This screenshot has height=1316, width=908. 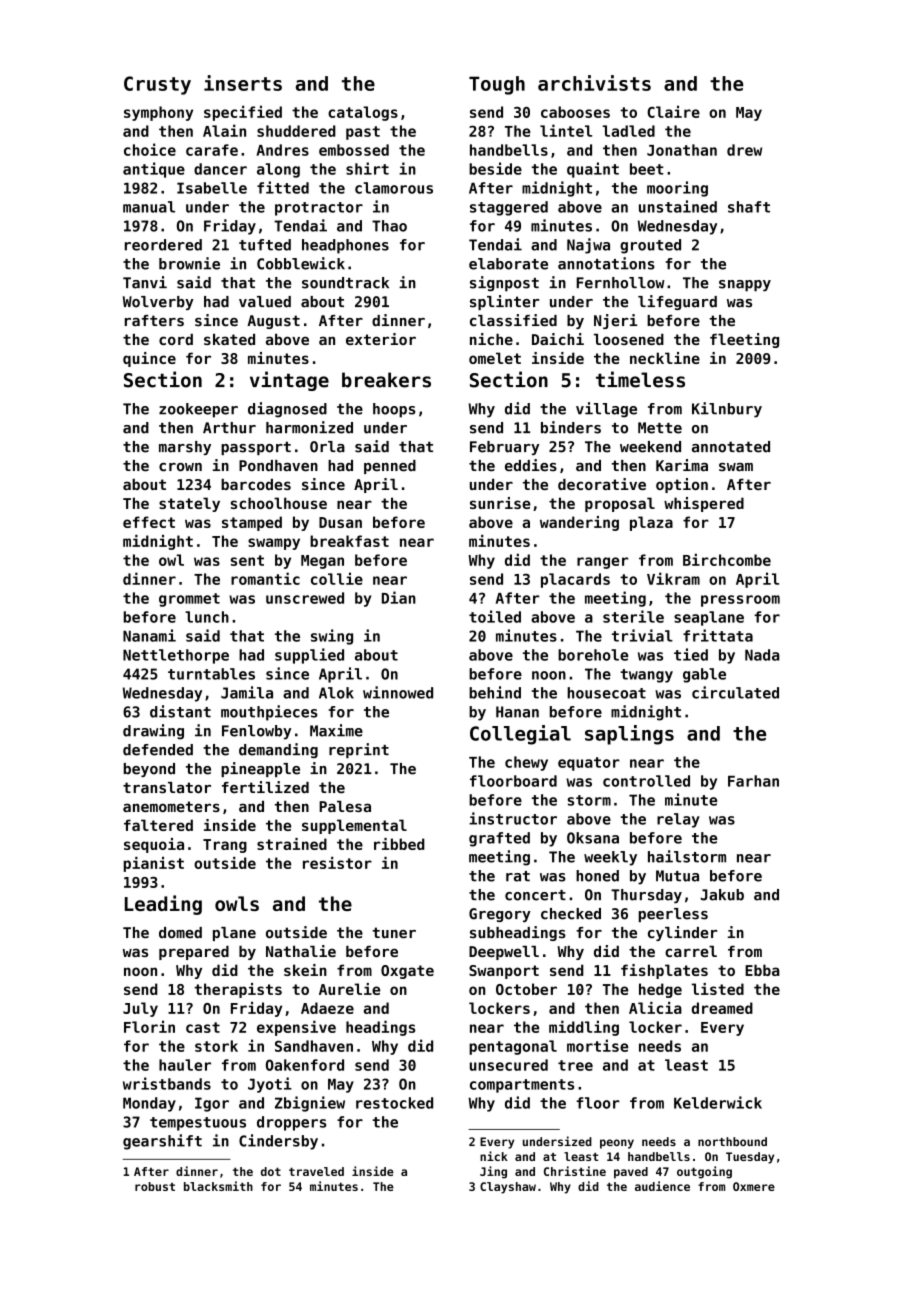 What do you see at coordinates (243, 83) in the screenshot?
I see `inserts` at bounding box center [243, 83].
